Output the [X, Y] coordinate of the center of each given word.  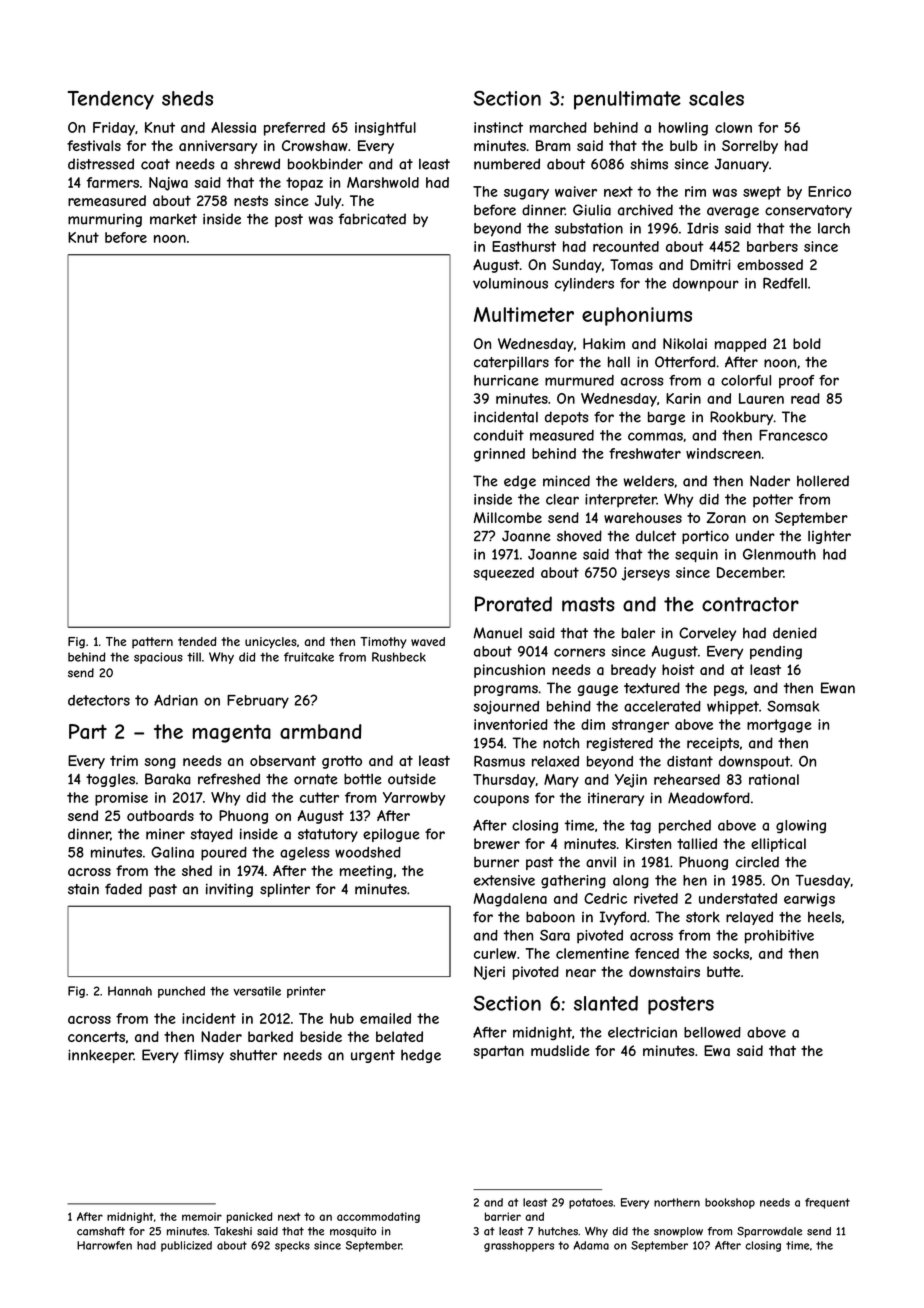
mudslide [560, 1050]
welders [649, 481]
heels [824, 917]
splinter [285, 890]
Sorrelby [750, 147]
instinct [498, 127]
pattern [152, 643]
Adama [591, 1245]
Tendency [111, 100]
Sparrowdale [769, 1232]
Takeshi [233, 1231]
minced [566, 481]
